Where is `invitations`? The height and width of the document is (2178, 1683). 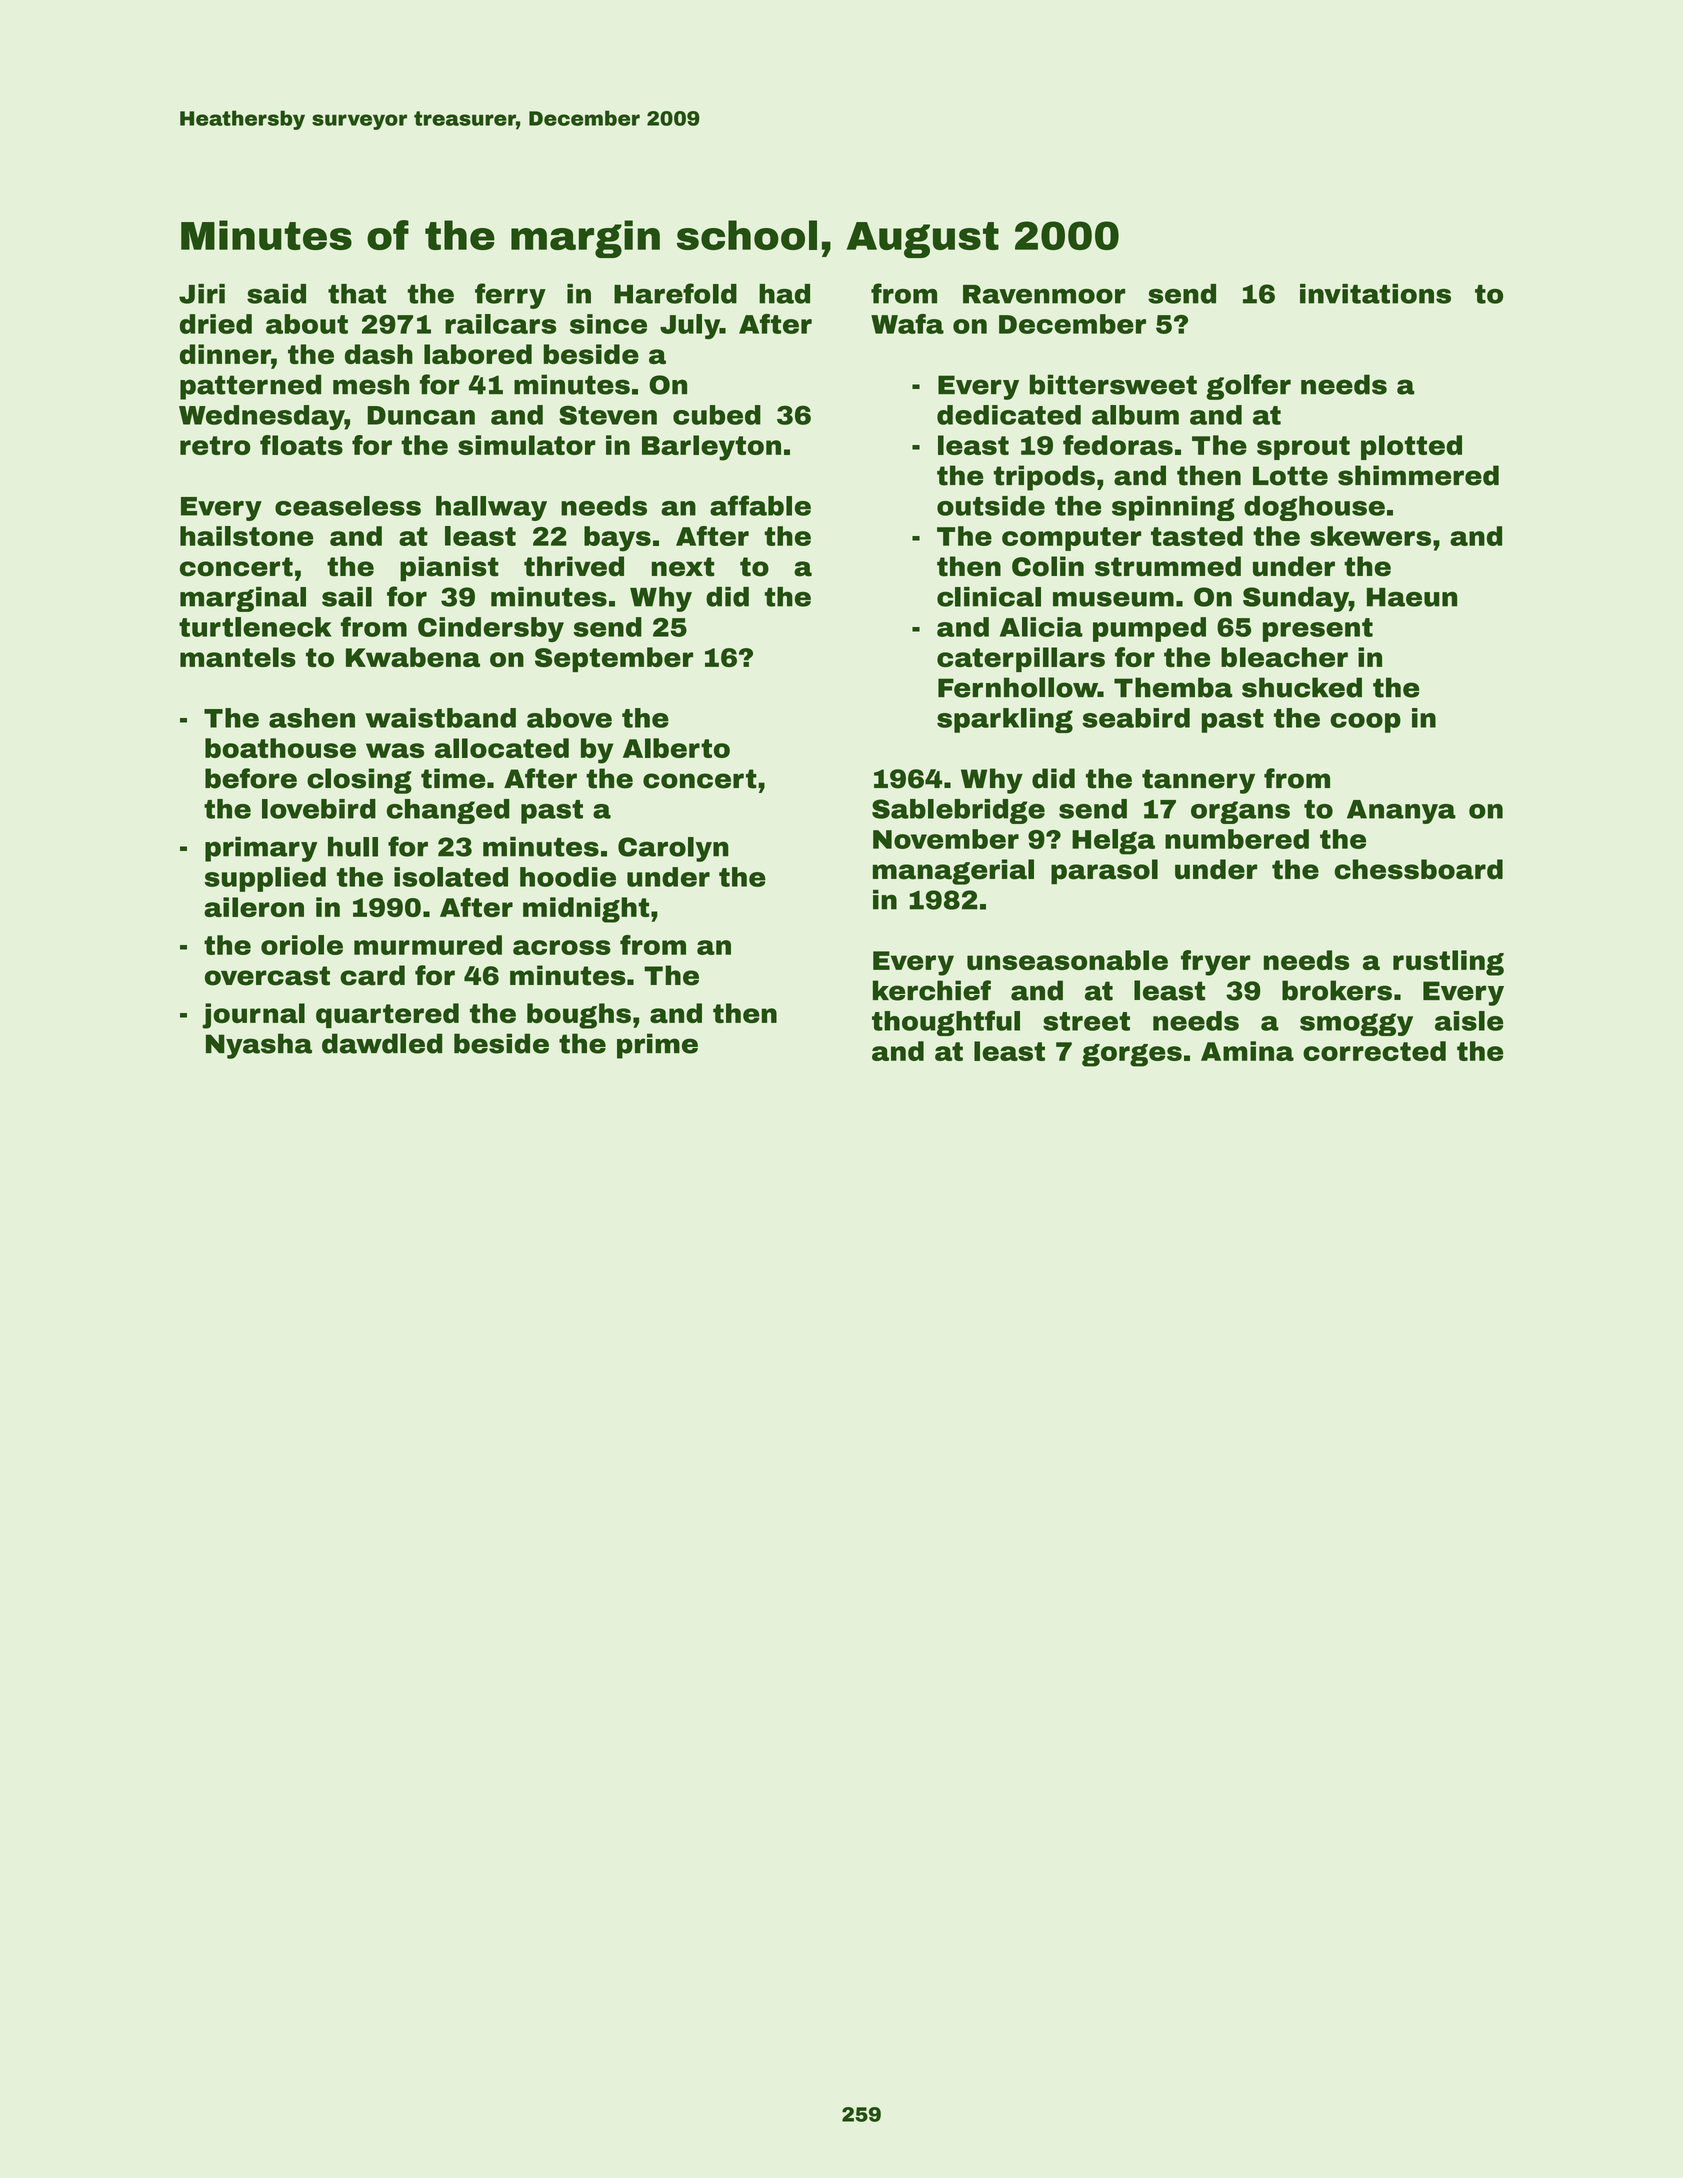
invitations is located at coordinates (1375, 294).
